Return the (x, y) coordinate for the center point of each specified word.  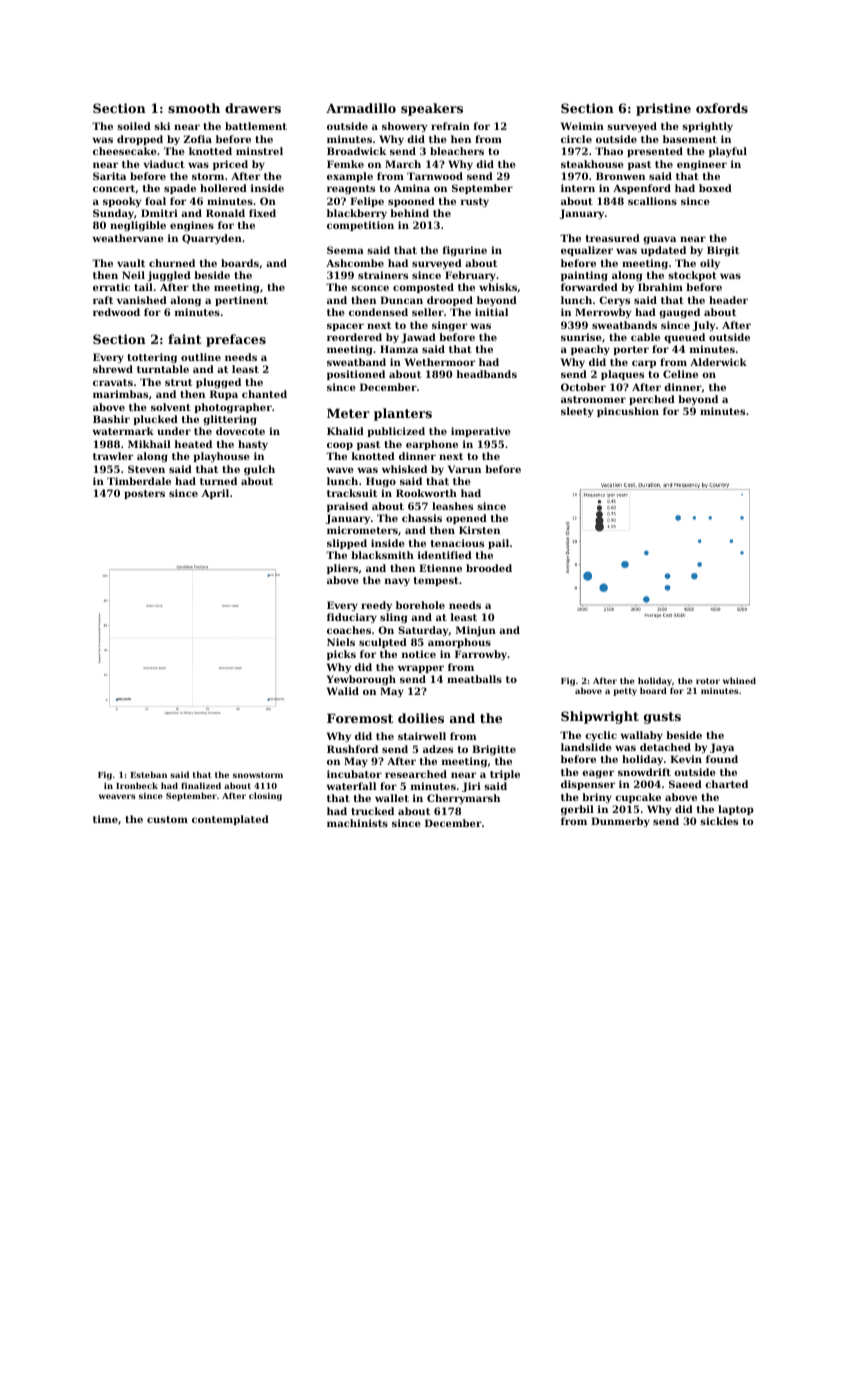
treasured (613, 238)
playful (728, 152)
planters (403, 414)
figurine (465, 251)
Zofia (197, 139)
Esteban (148, 774)
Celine (680, 374)
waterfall (351, 786)
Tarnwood (435, 176)
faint (185, 339)
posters (144, 494)
